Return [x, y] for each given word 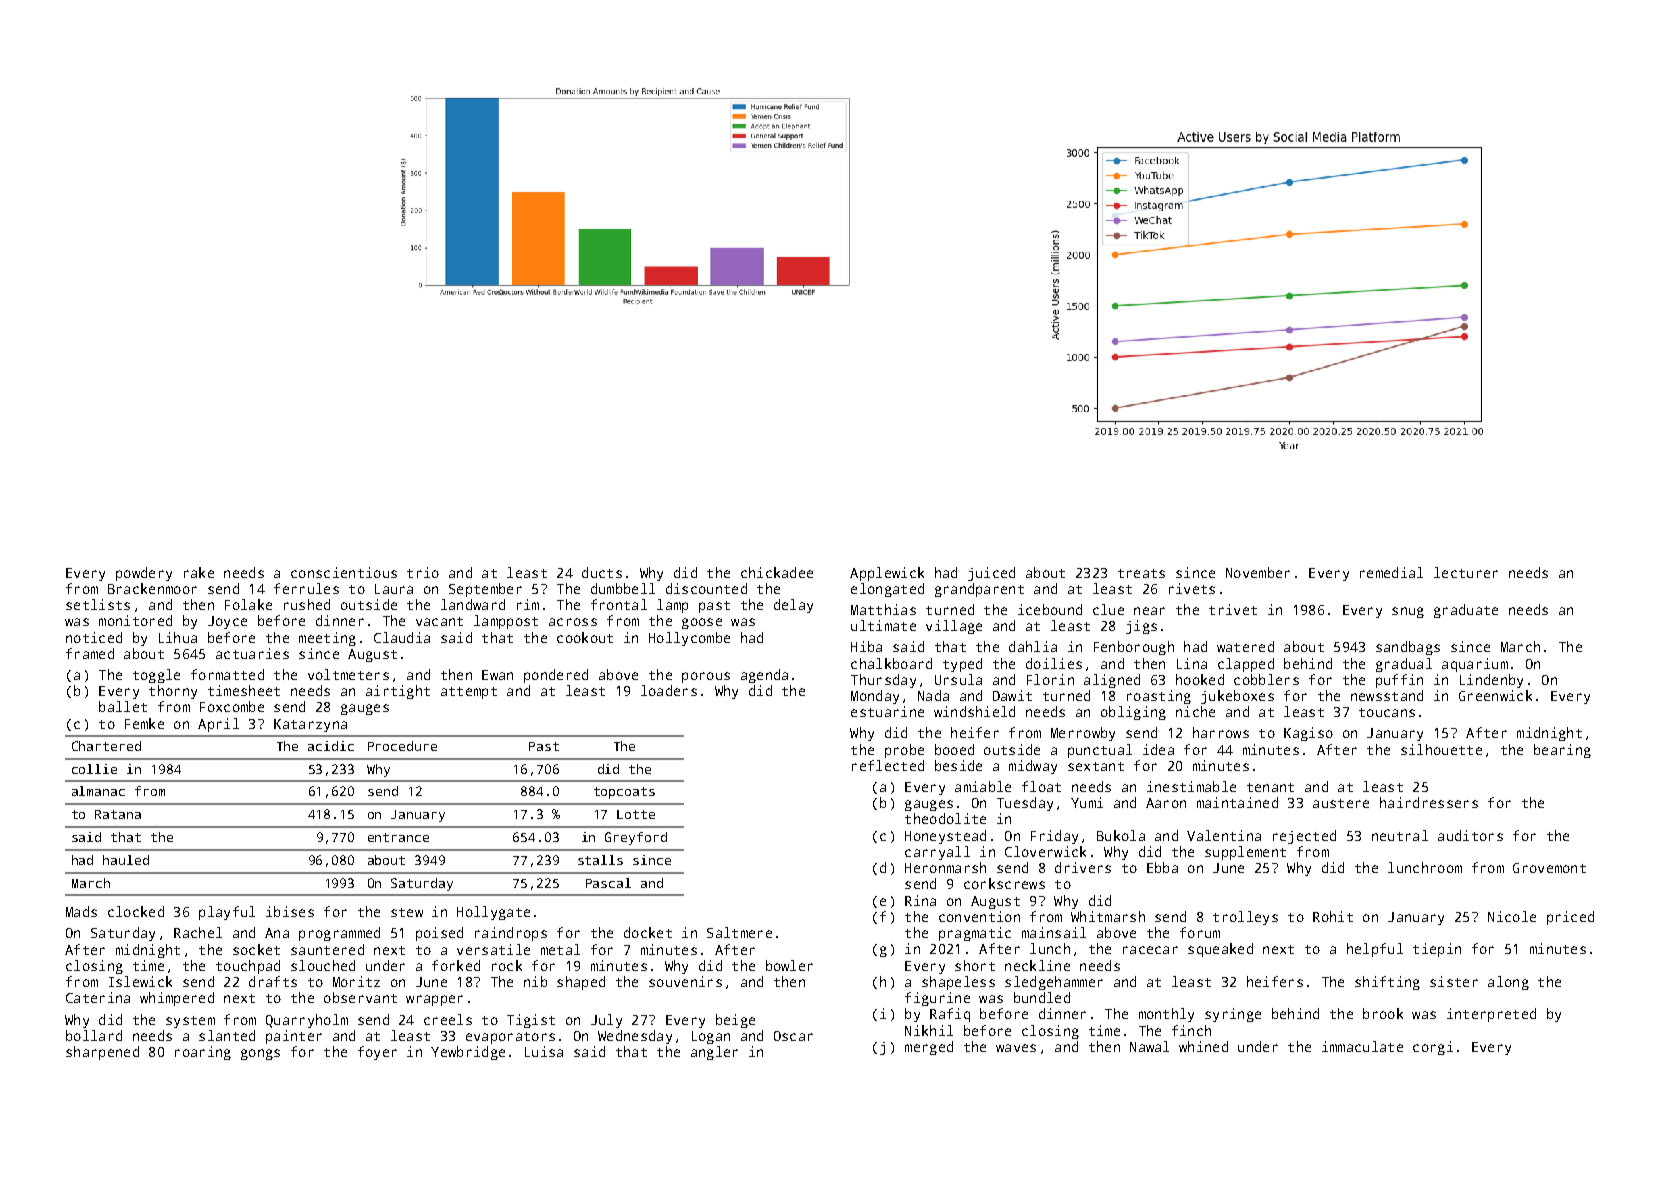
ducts [602, 572]
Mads [81, 911]
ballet [123, 706]
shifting [1387, 983]
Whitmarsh [1108, 916]
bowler [789, 965]
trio [423, 572]
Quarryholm [307, 1021]
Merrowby [1083, 734]
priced [1570, 918]
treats [1141, 573]
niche [1195, 711]
